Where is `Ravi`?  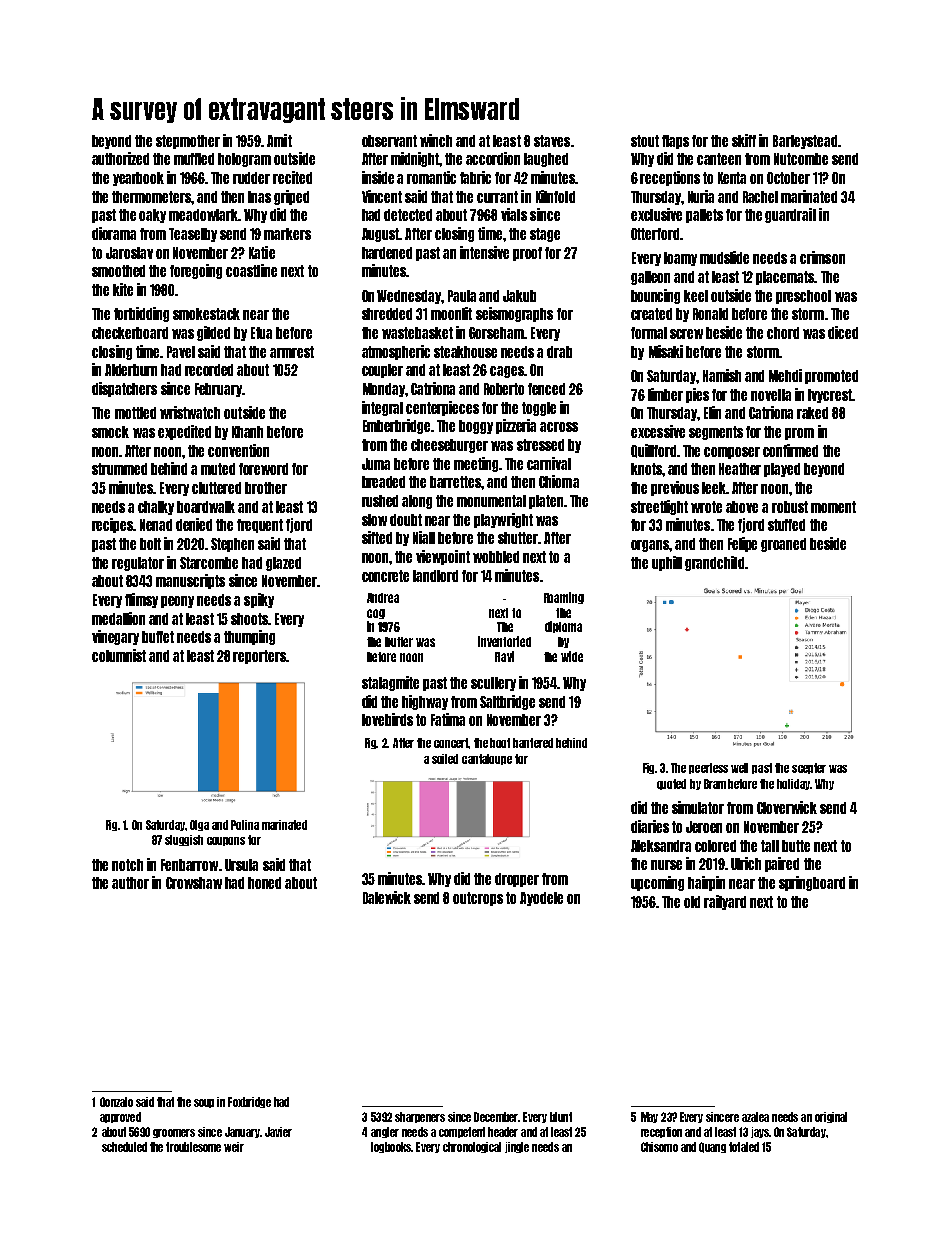 Ravi is located at coordinates (504, 656).
